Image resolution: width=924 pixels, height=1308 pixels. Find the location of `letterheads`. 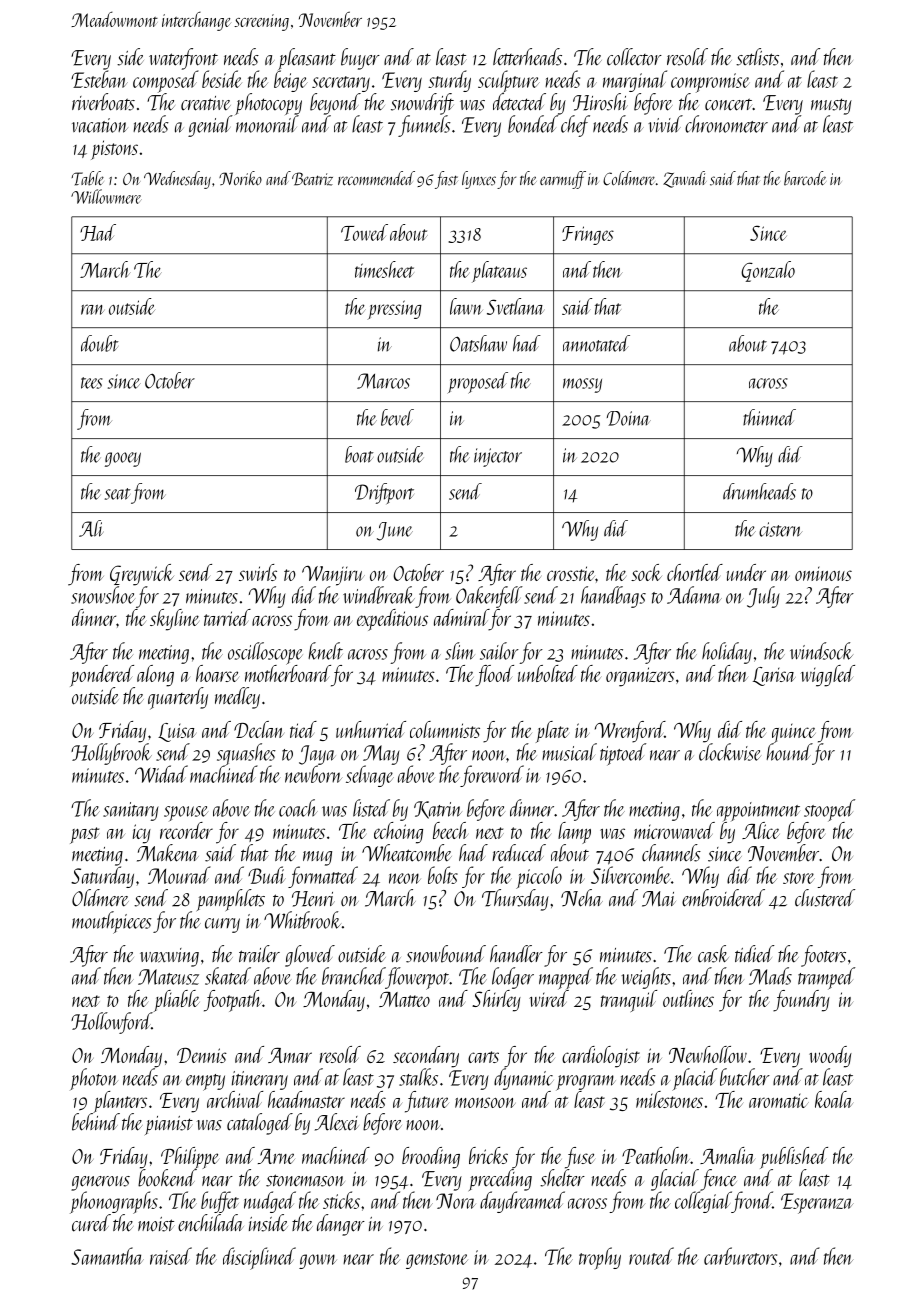

letterheads is located at coordinates (527, 57).
